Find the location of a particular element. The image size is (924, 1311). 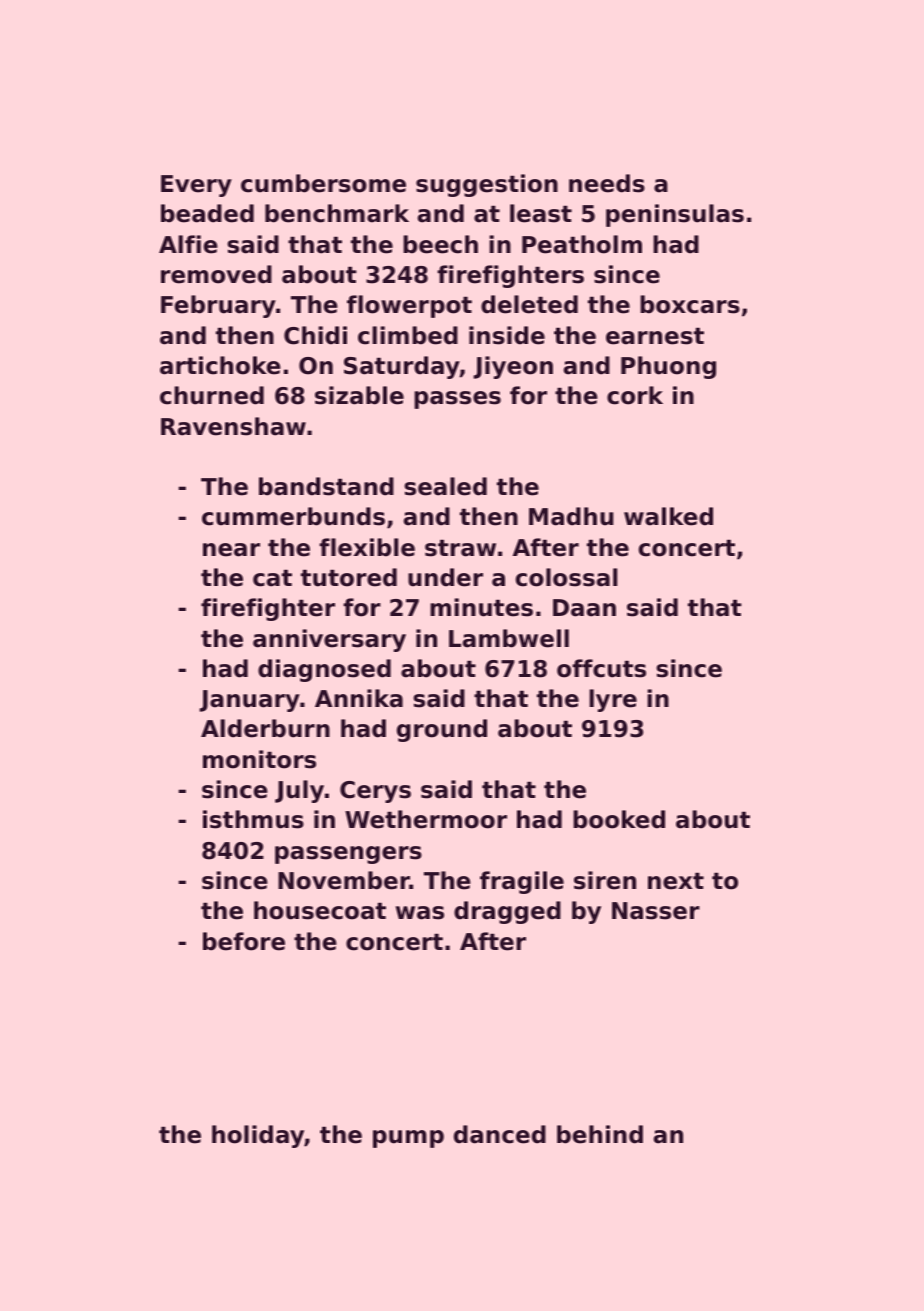

holiday is located at coordinates (258, 1136).
